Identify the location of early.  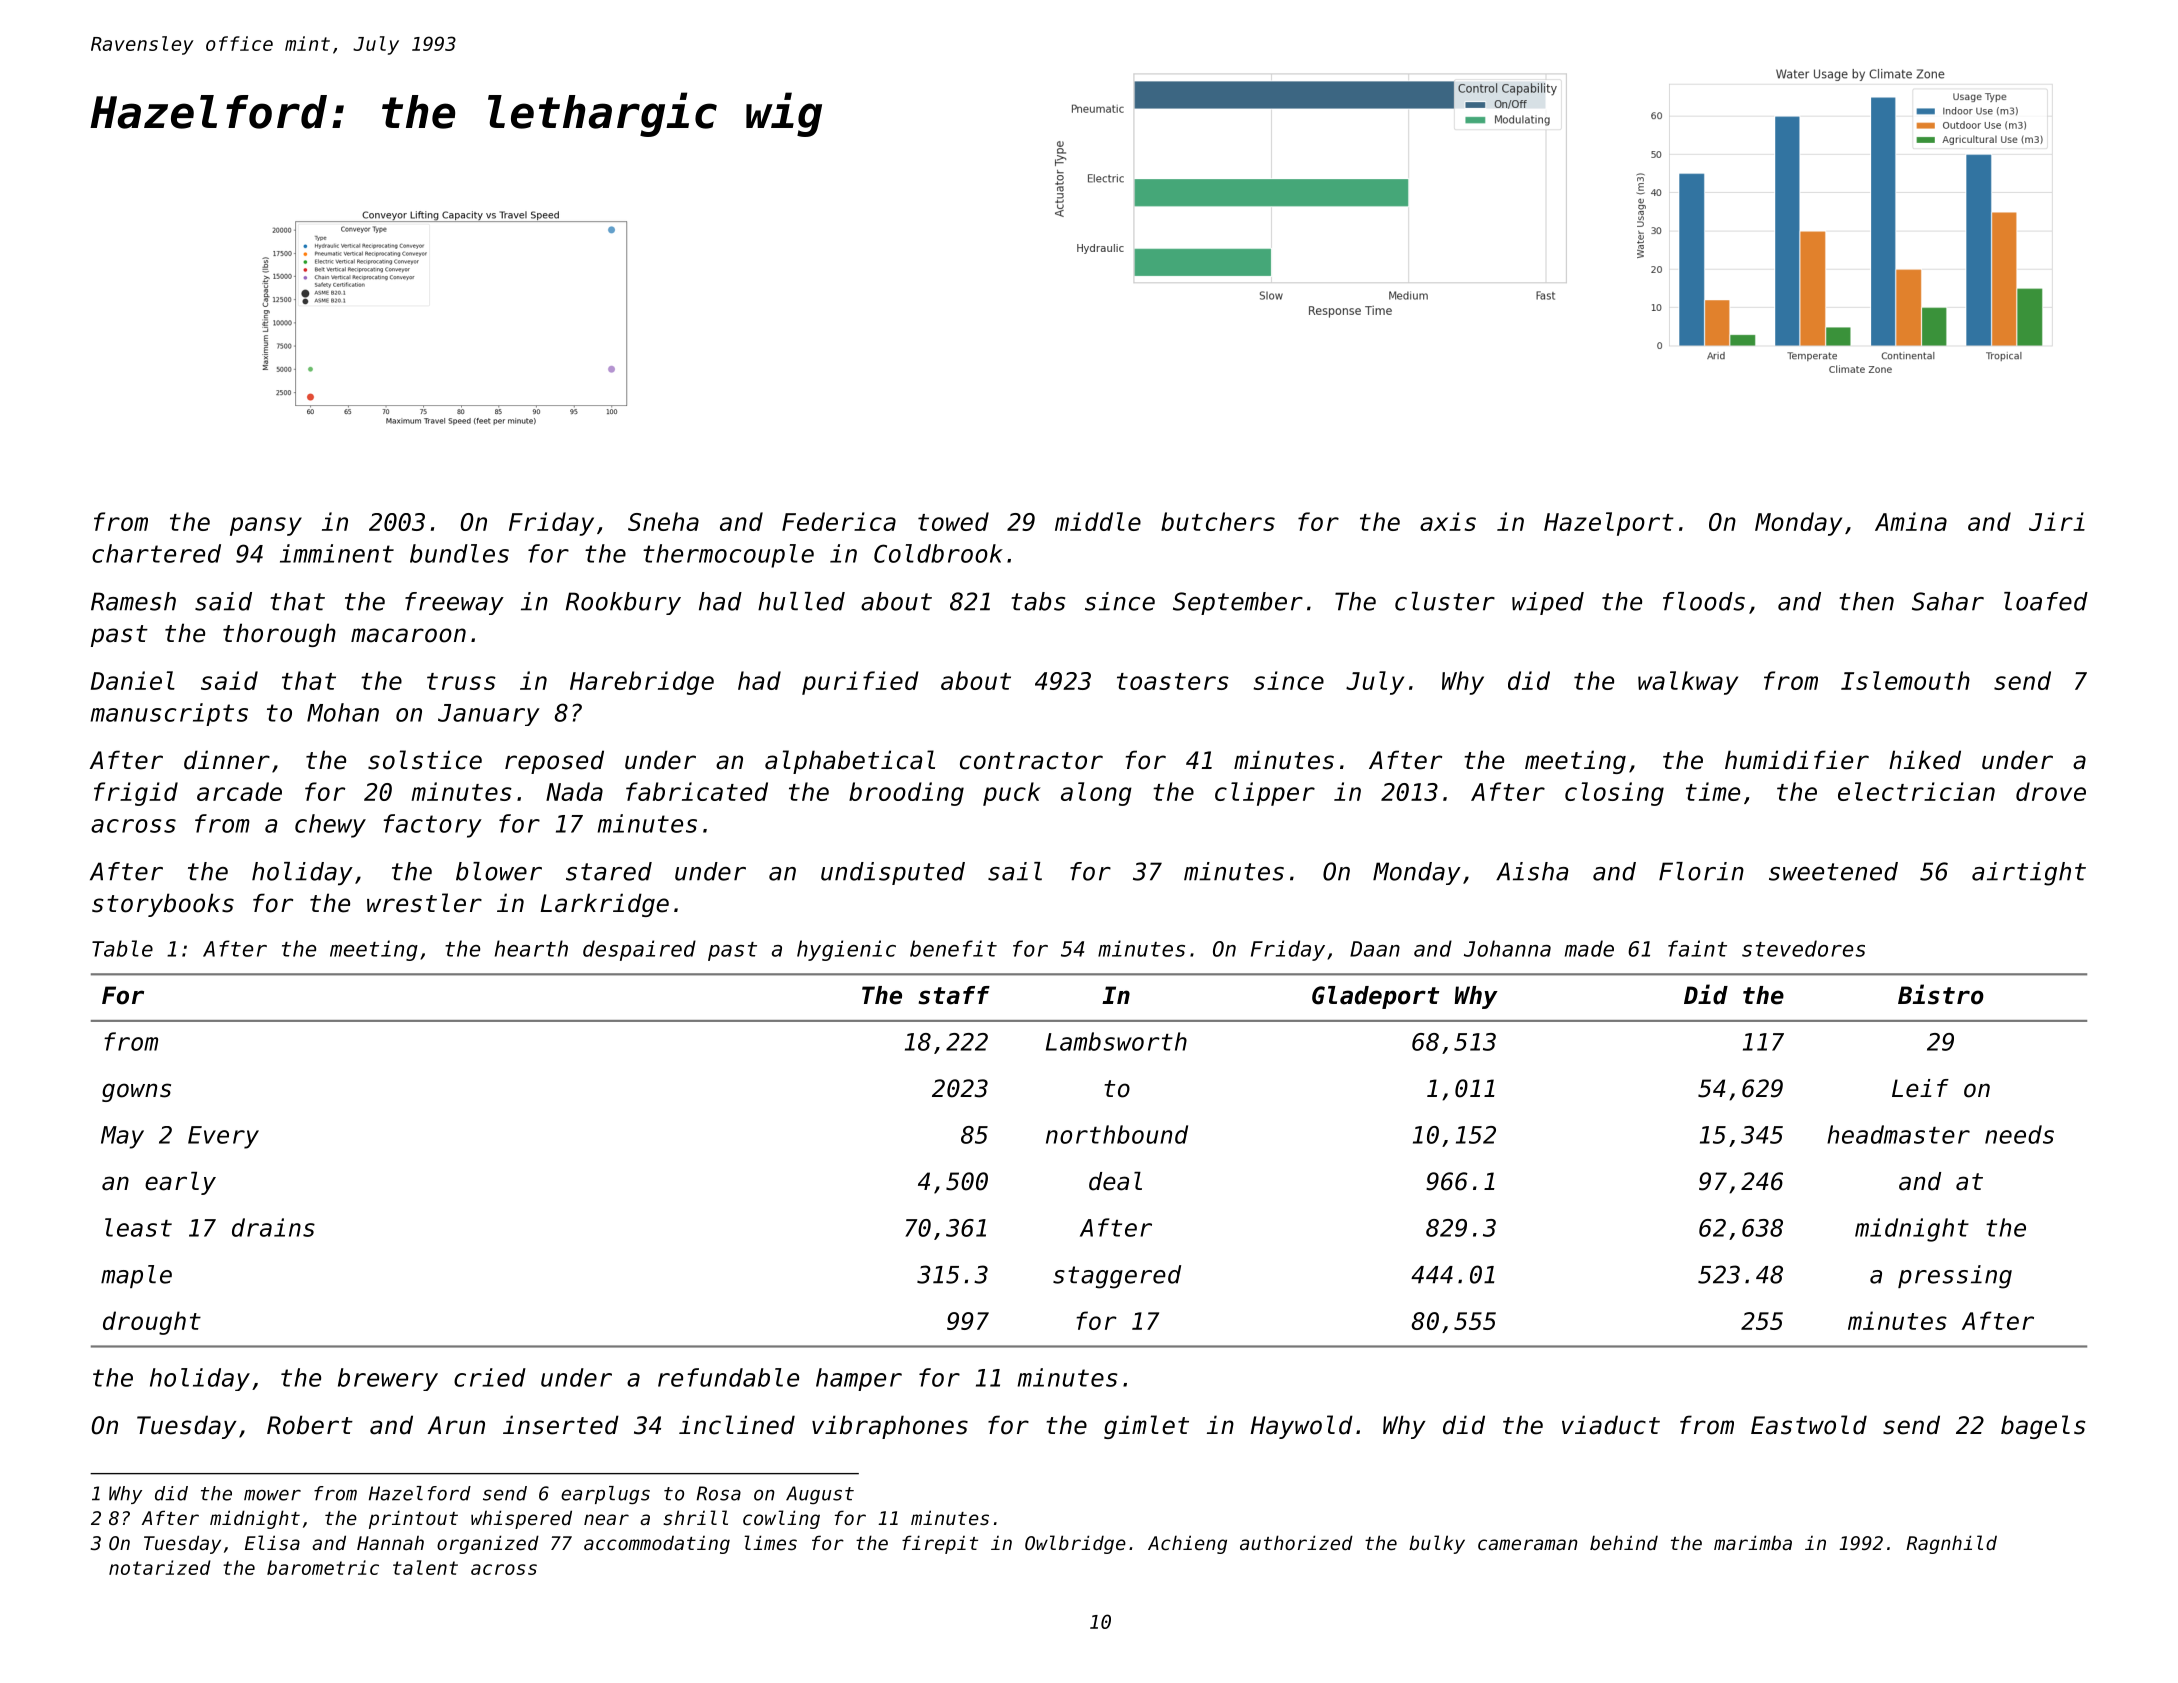
(180, 1183).
